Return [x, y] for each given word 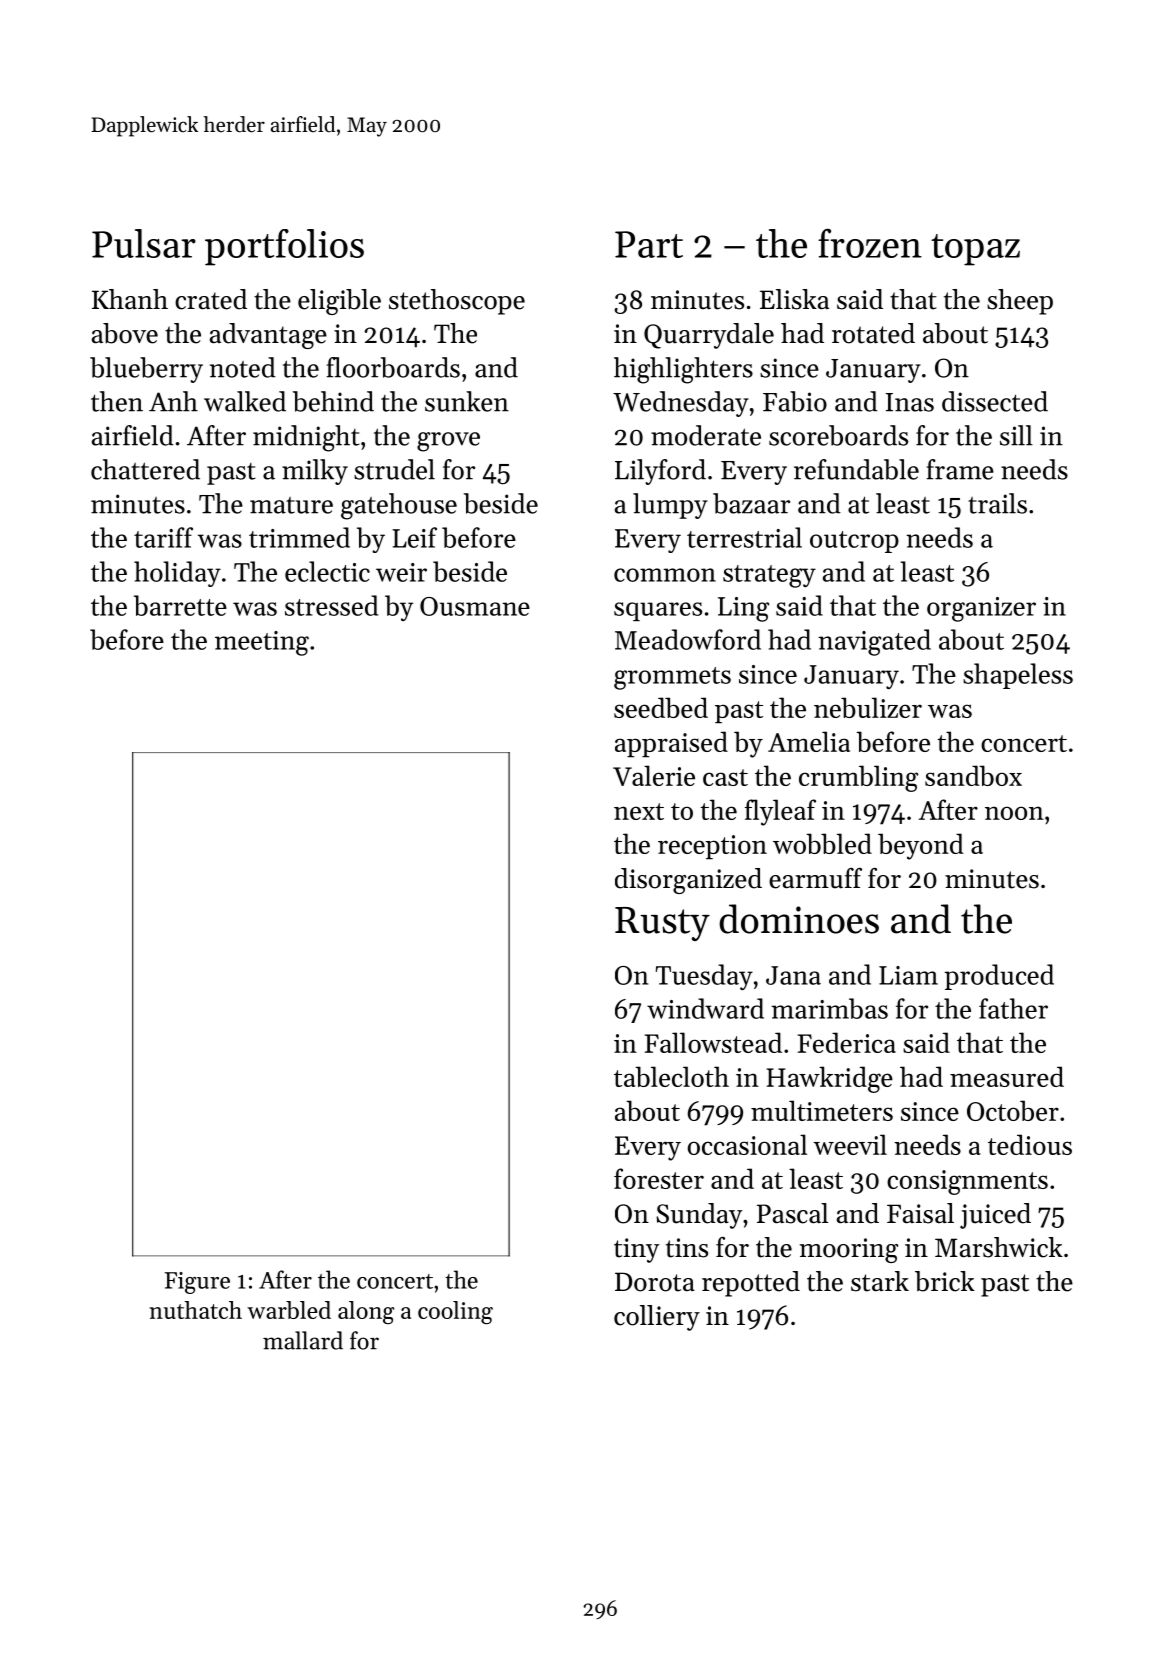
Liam [908, 975]
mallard [303, 1340]
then [117, 401]
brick [945, 1281]
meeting [262, 643]
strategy [769, 576]
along [366, 1312]
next [639, 811]
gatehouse [399, 506]
